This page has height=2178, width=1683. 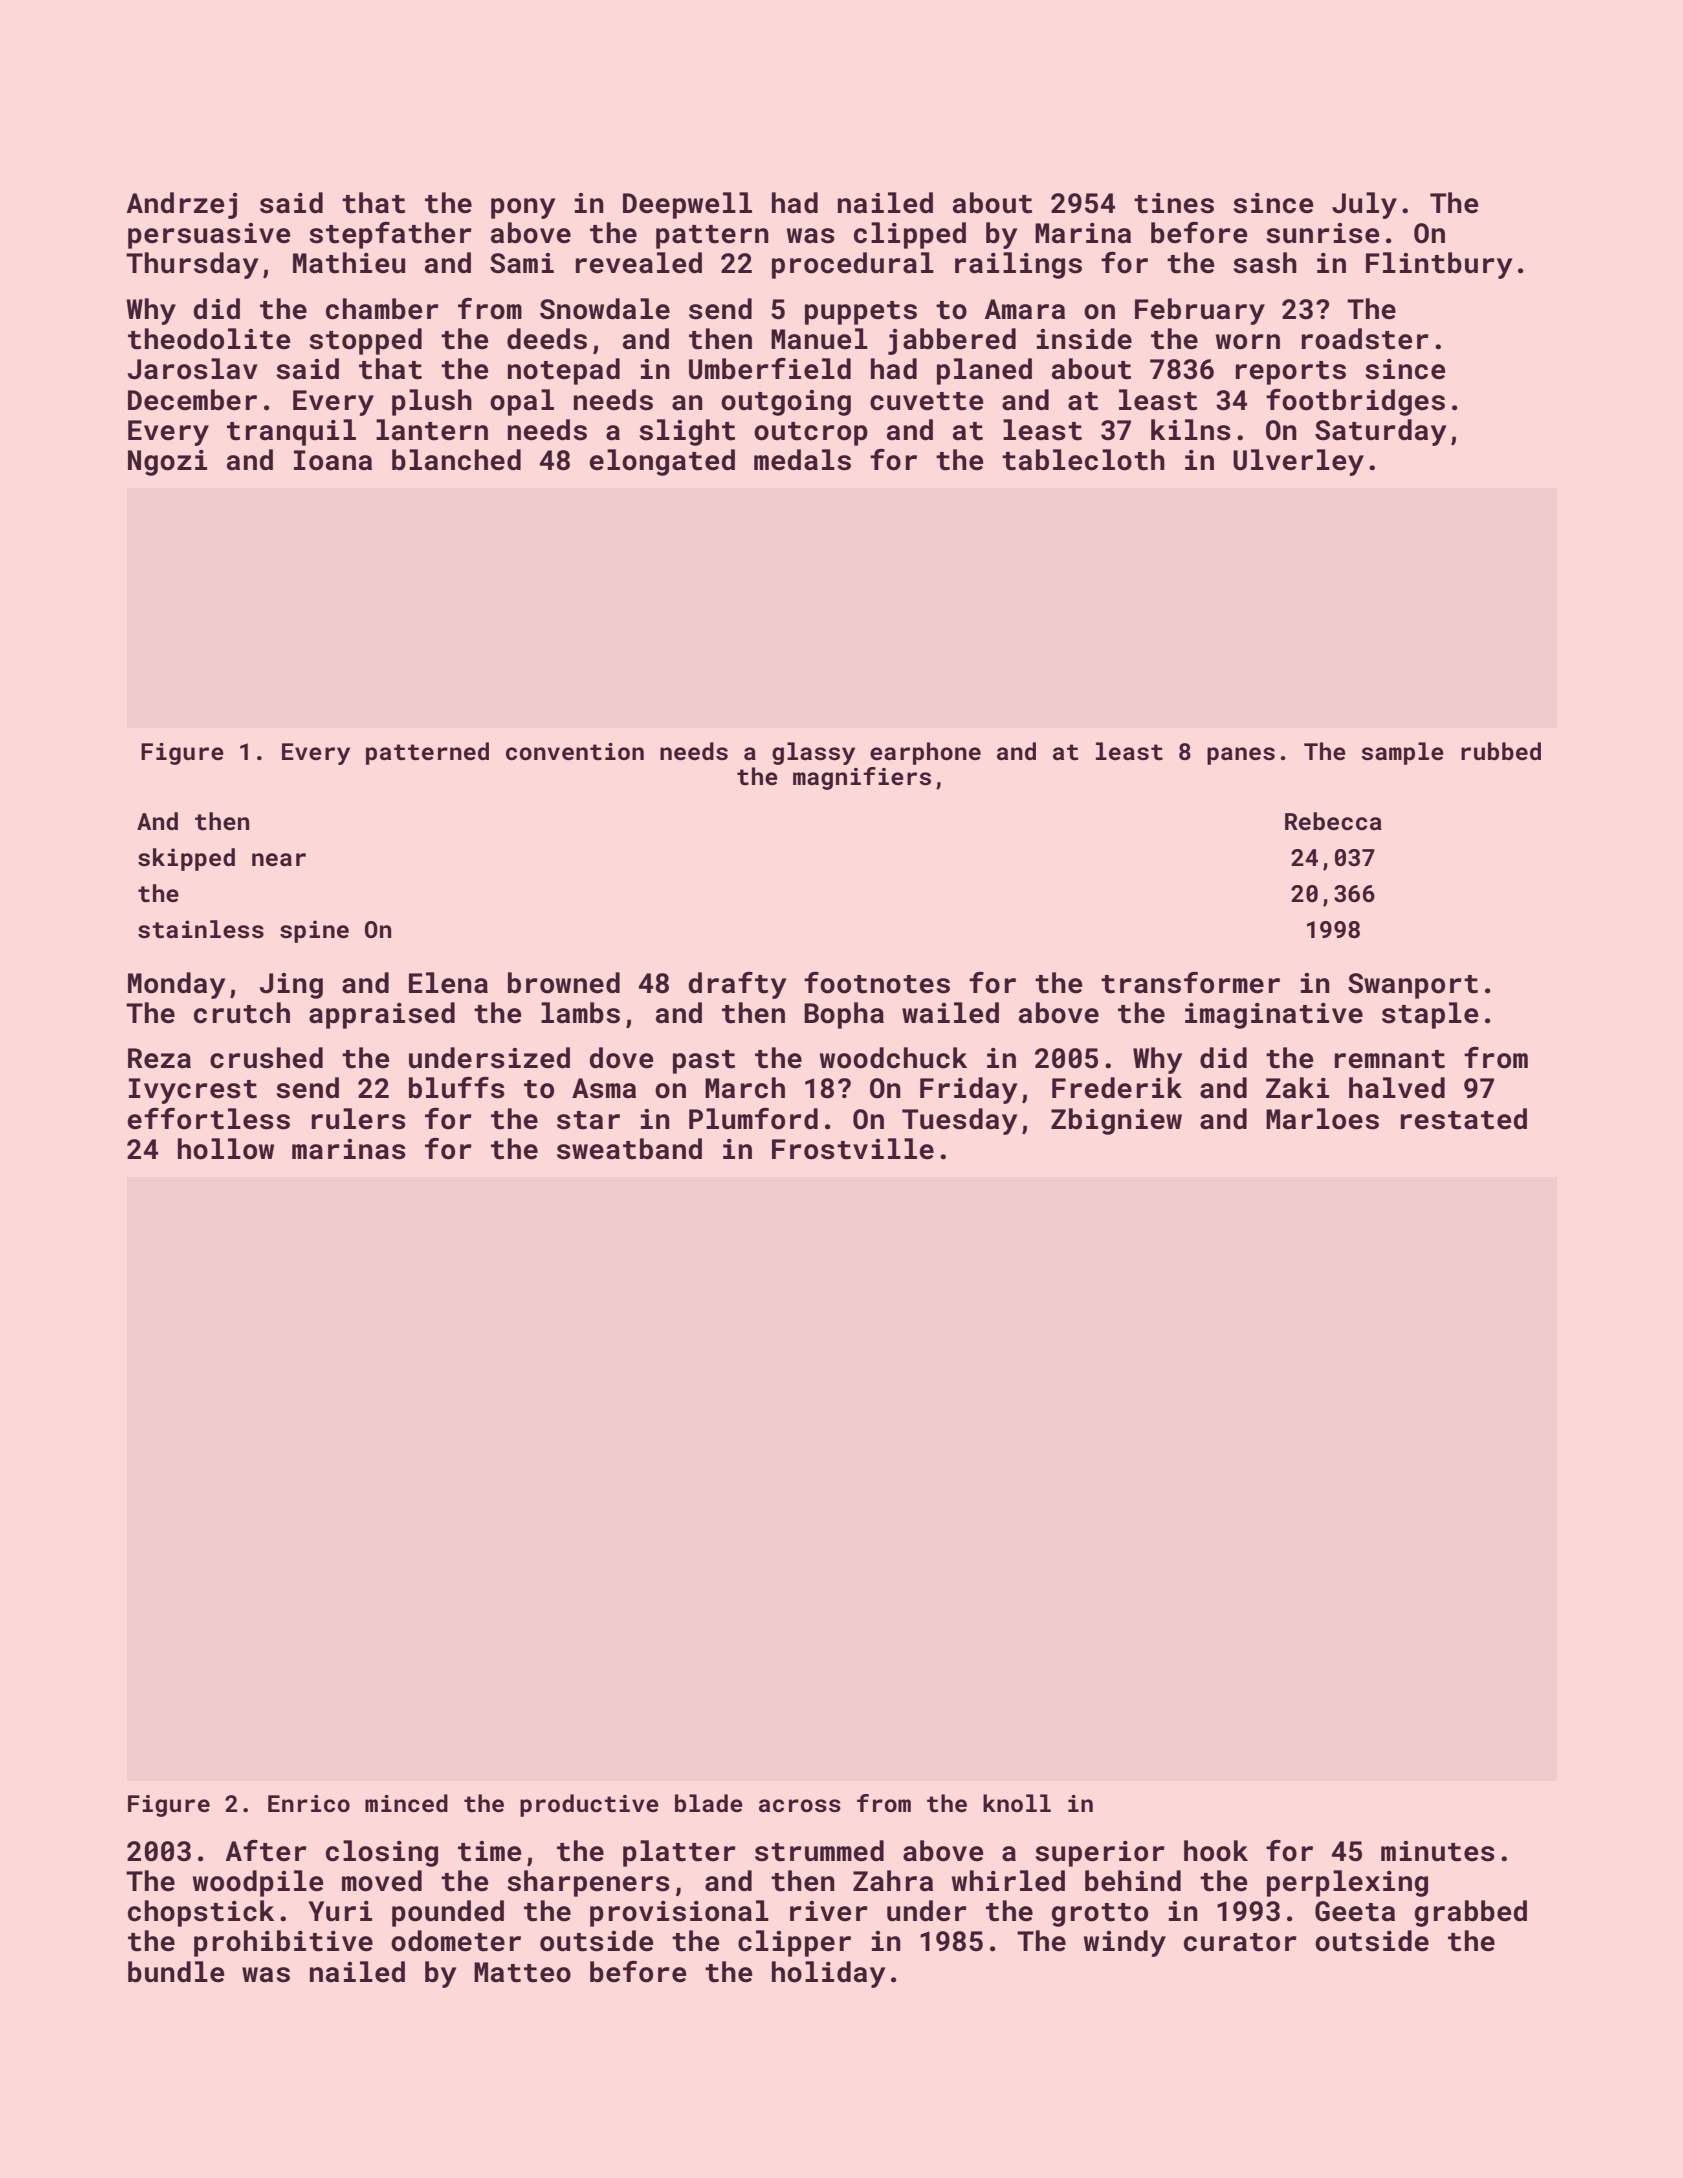 What do you see at coordinates (589, 1805) in the page?
I see `productive` at bounding box center [589, 1805].
